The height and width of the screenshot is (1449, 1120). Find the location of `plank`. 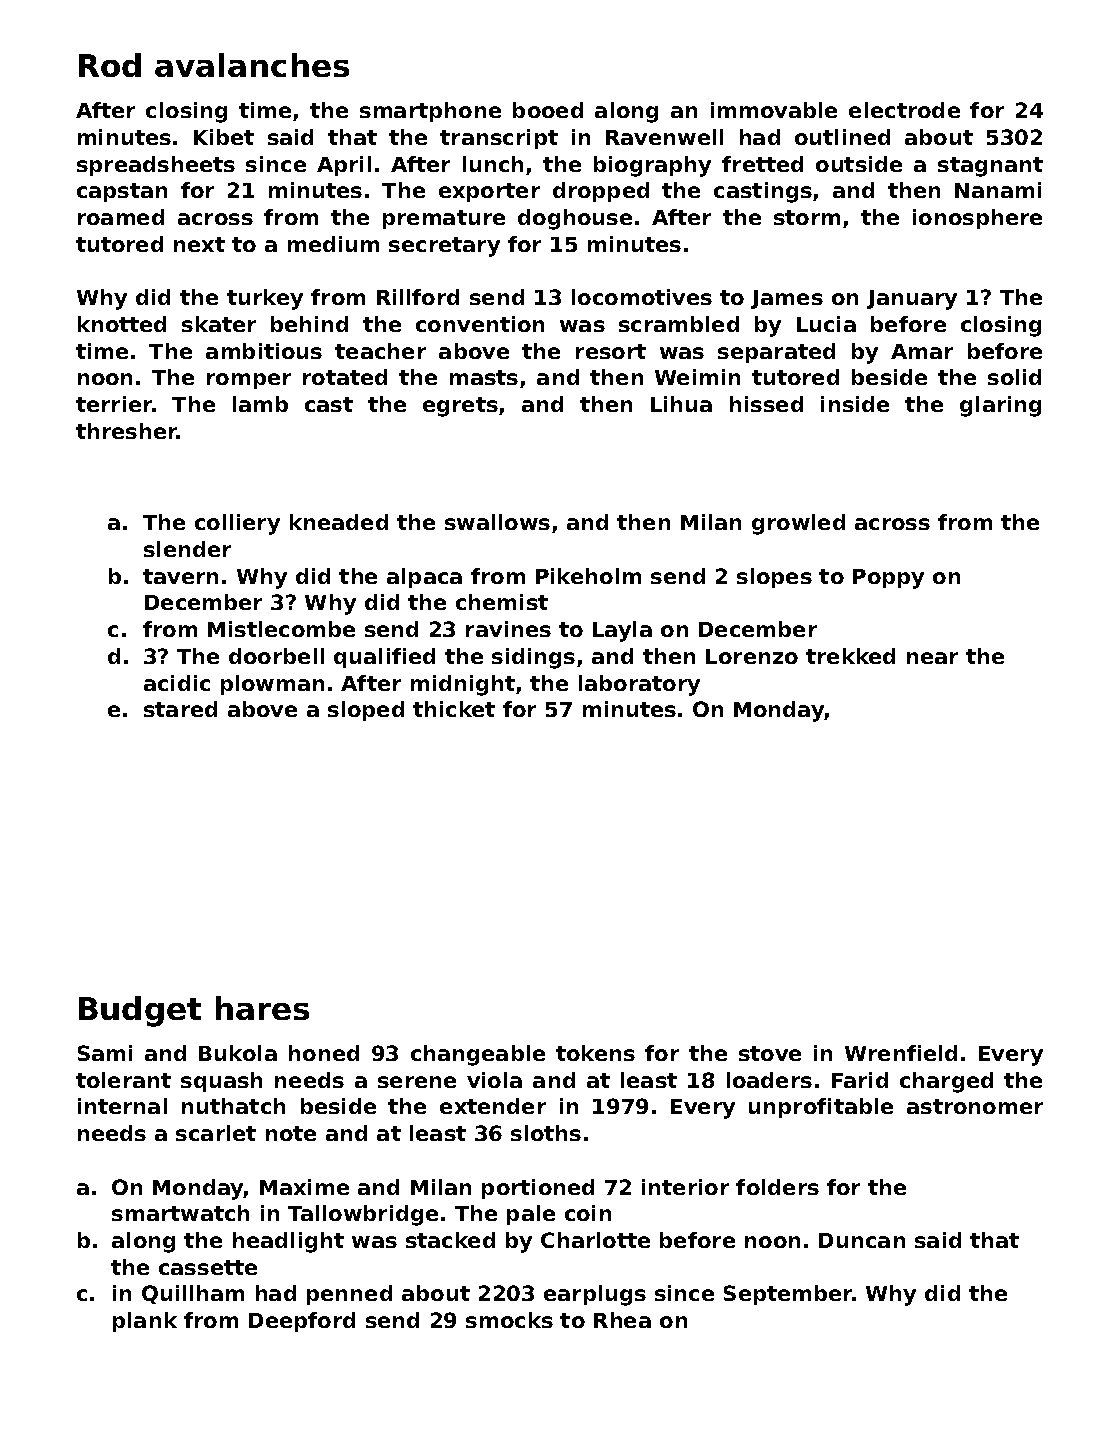

plank is located at coordinates (145, 1322).
